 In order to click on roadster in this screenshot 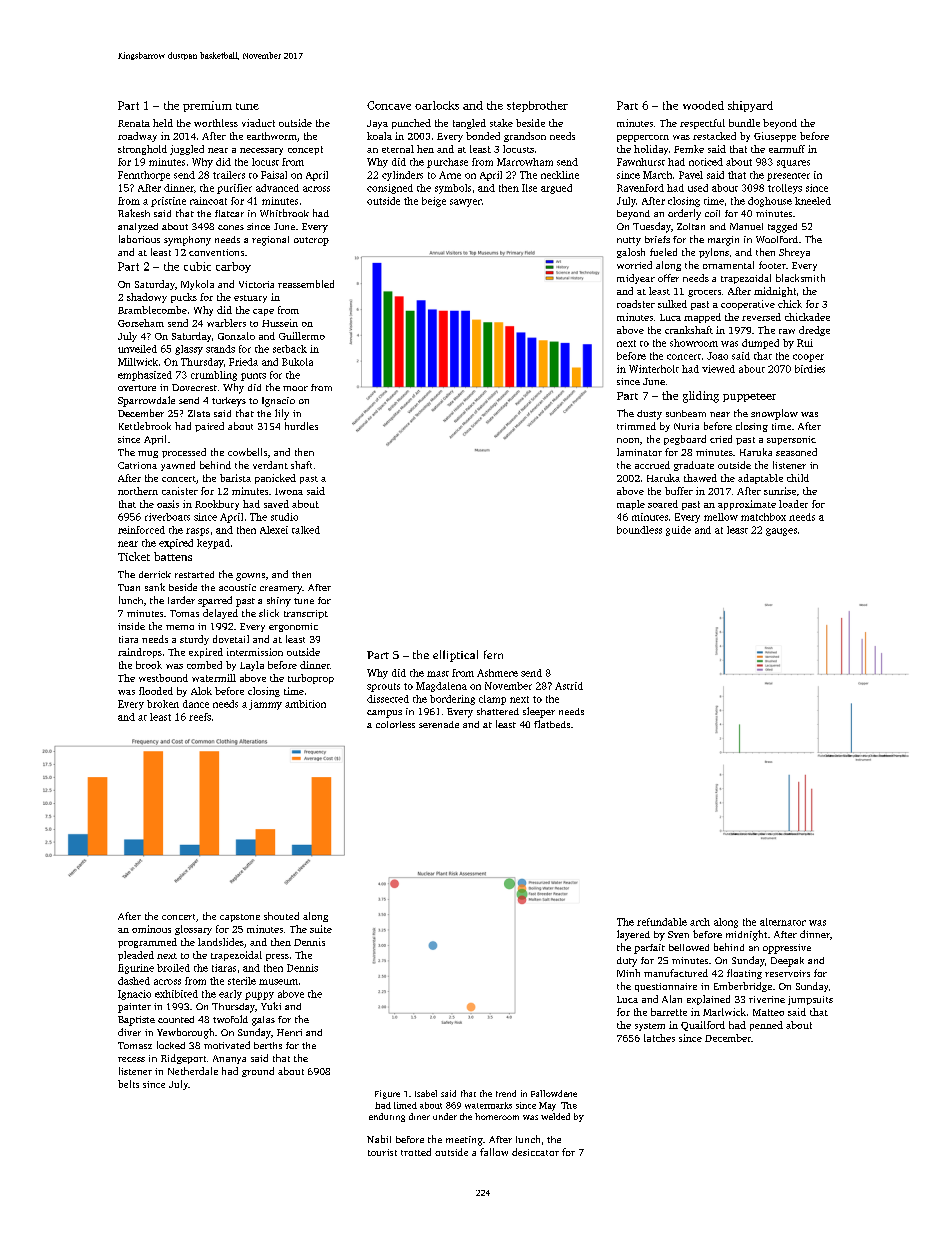, I will do `click(636, 304)`.
